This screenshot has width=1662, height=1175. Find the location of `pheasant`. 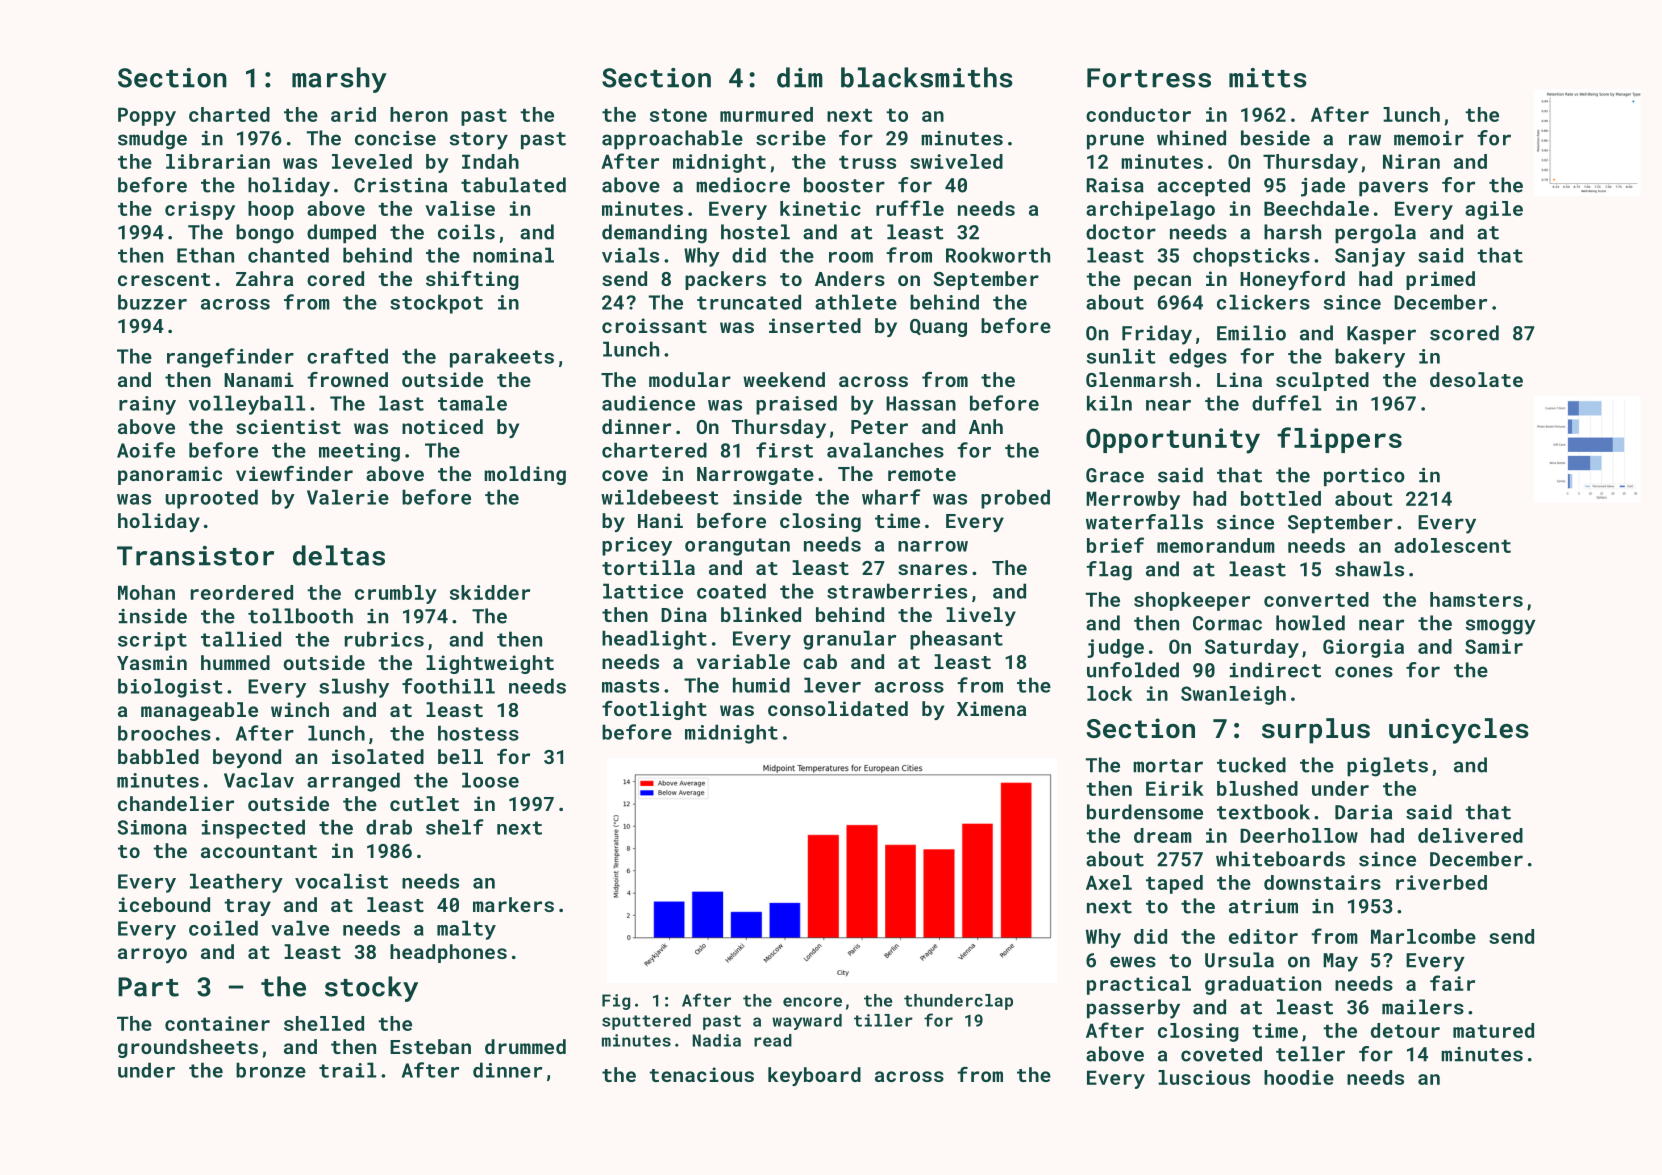

pheasant is located at coordinates (956, 640).
